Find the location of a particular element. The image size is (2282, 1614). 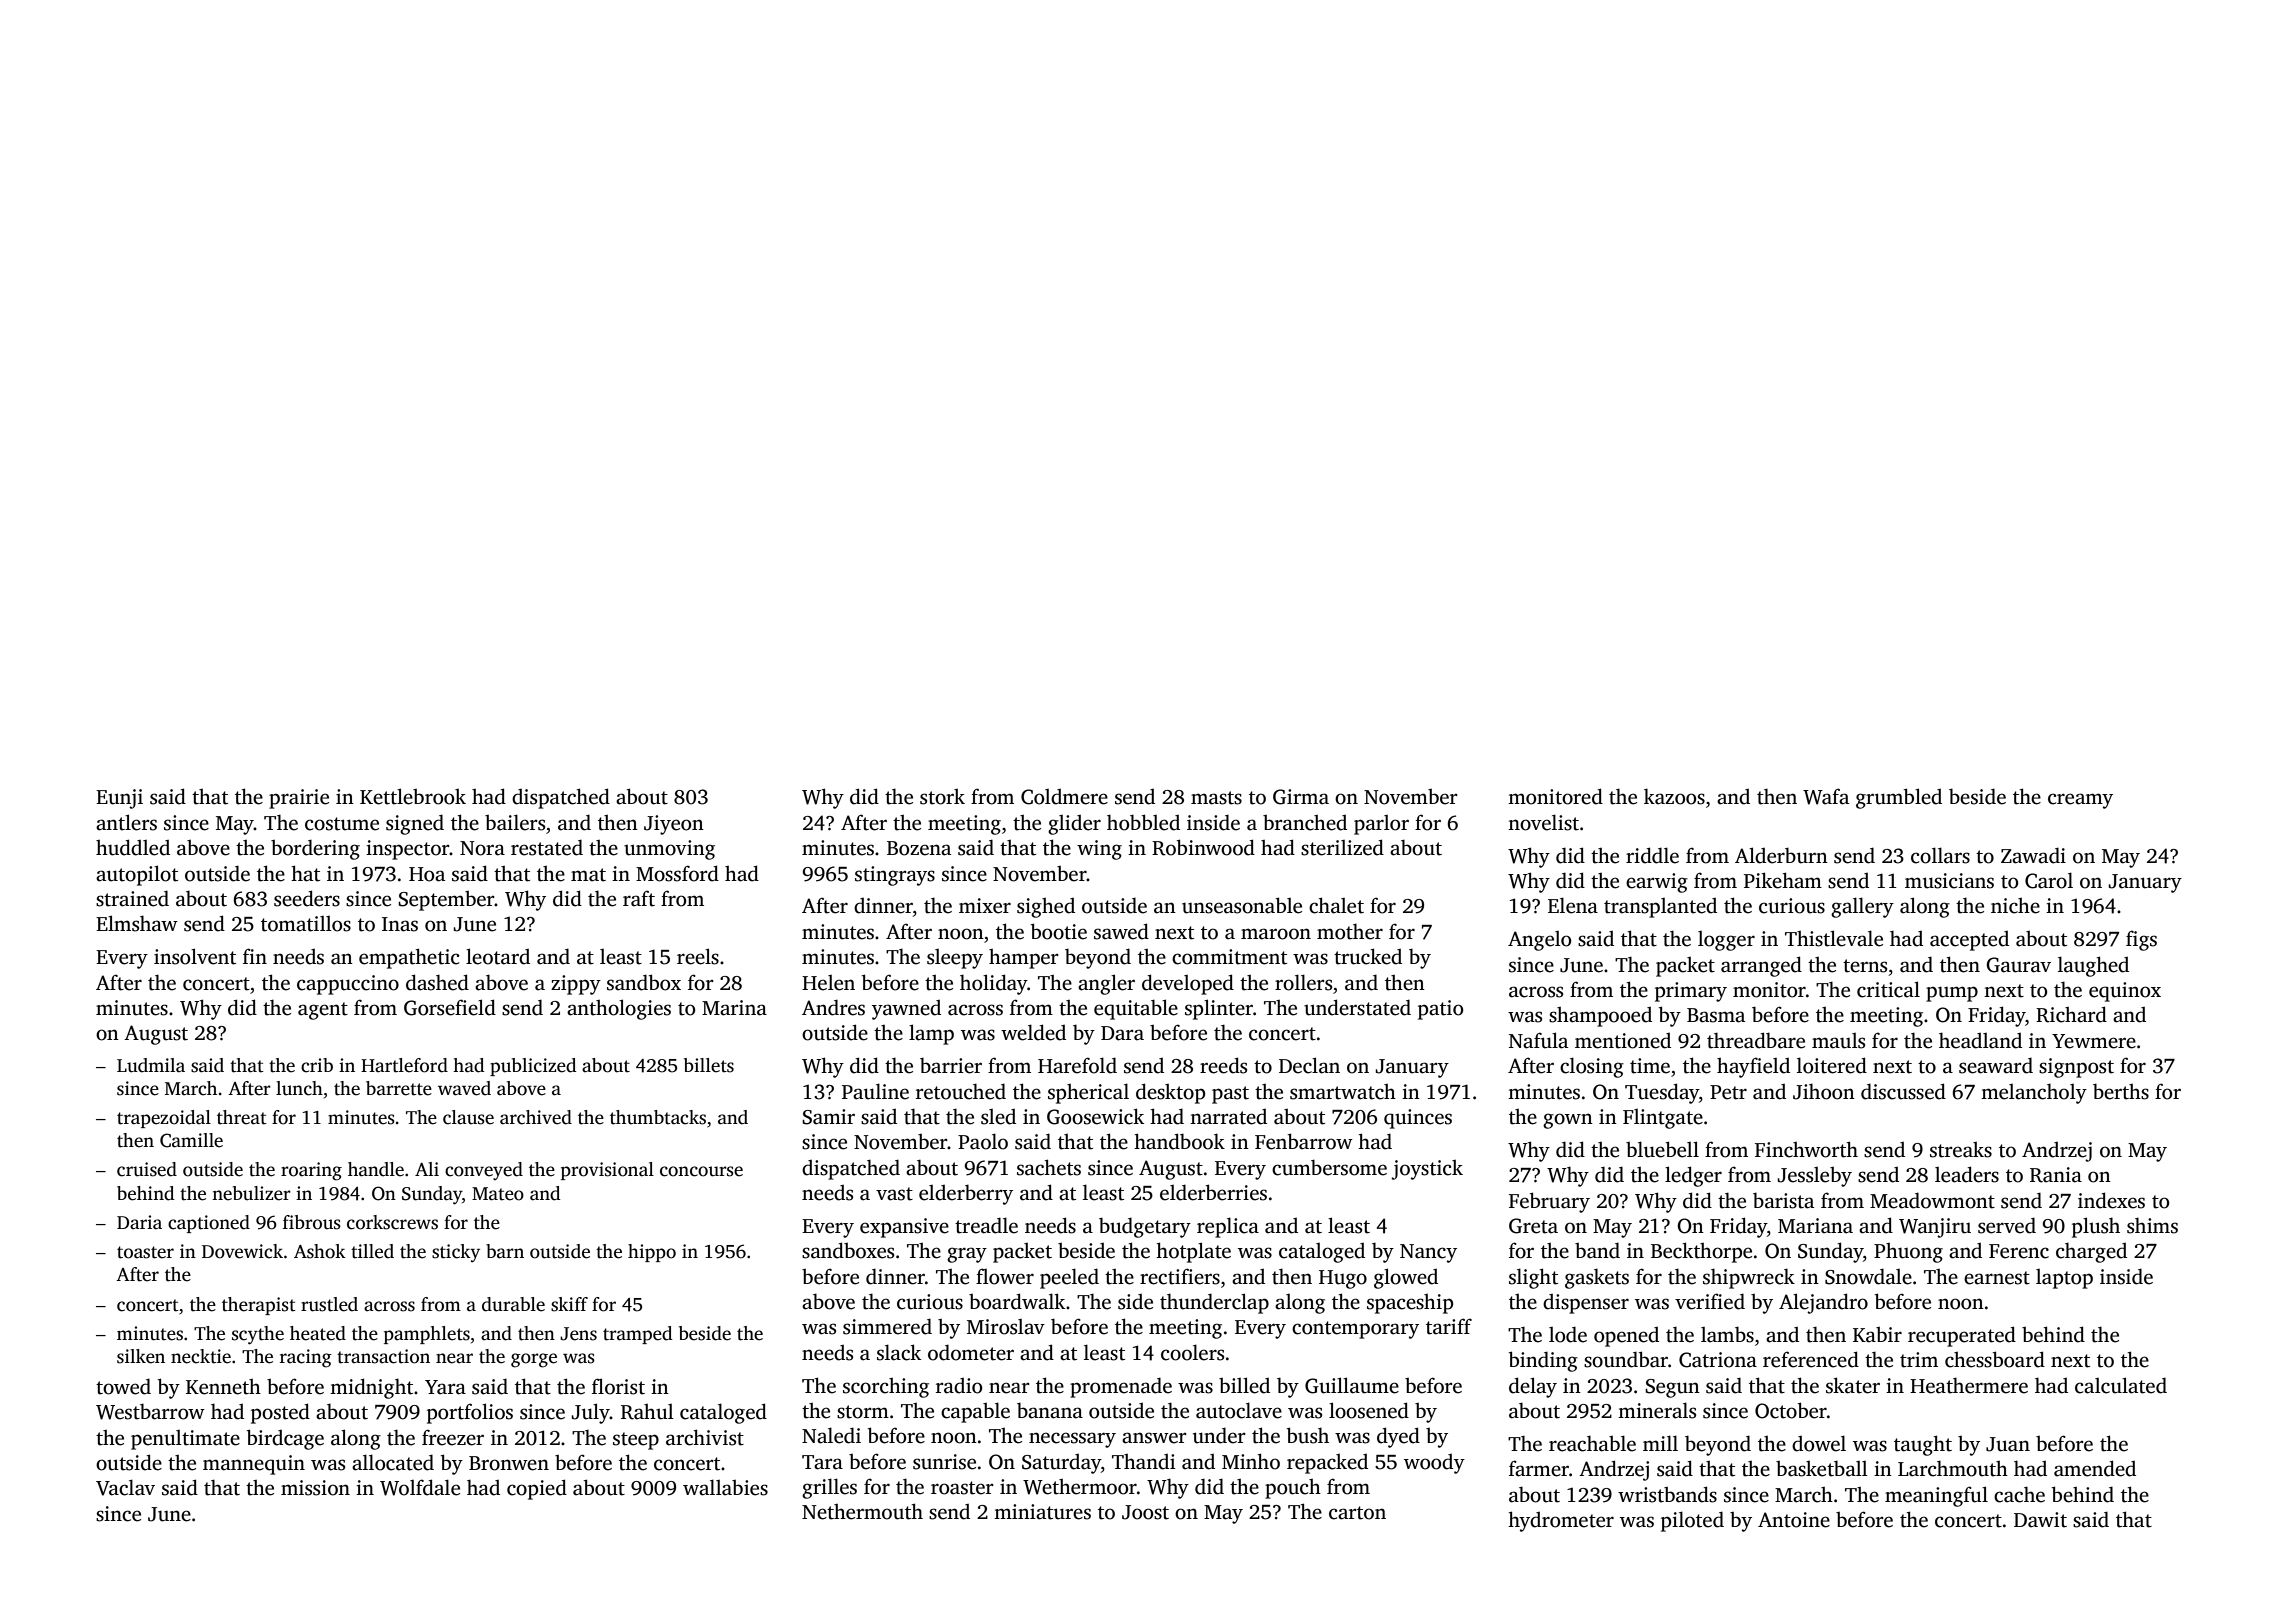

July is located at coordinates (590, 1413).
